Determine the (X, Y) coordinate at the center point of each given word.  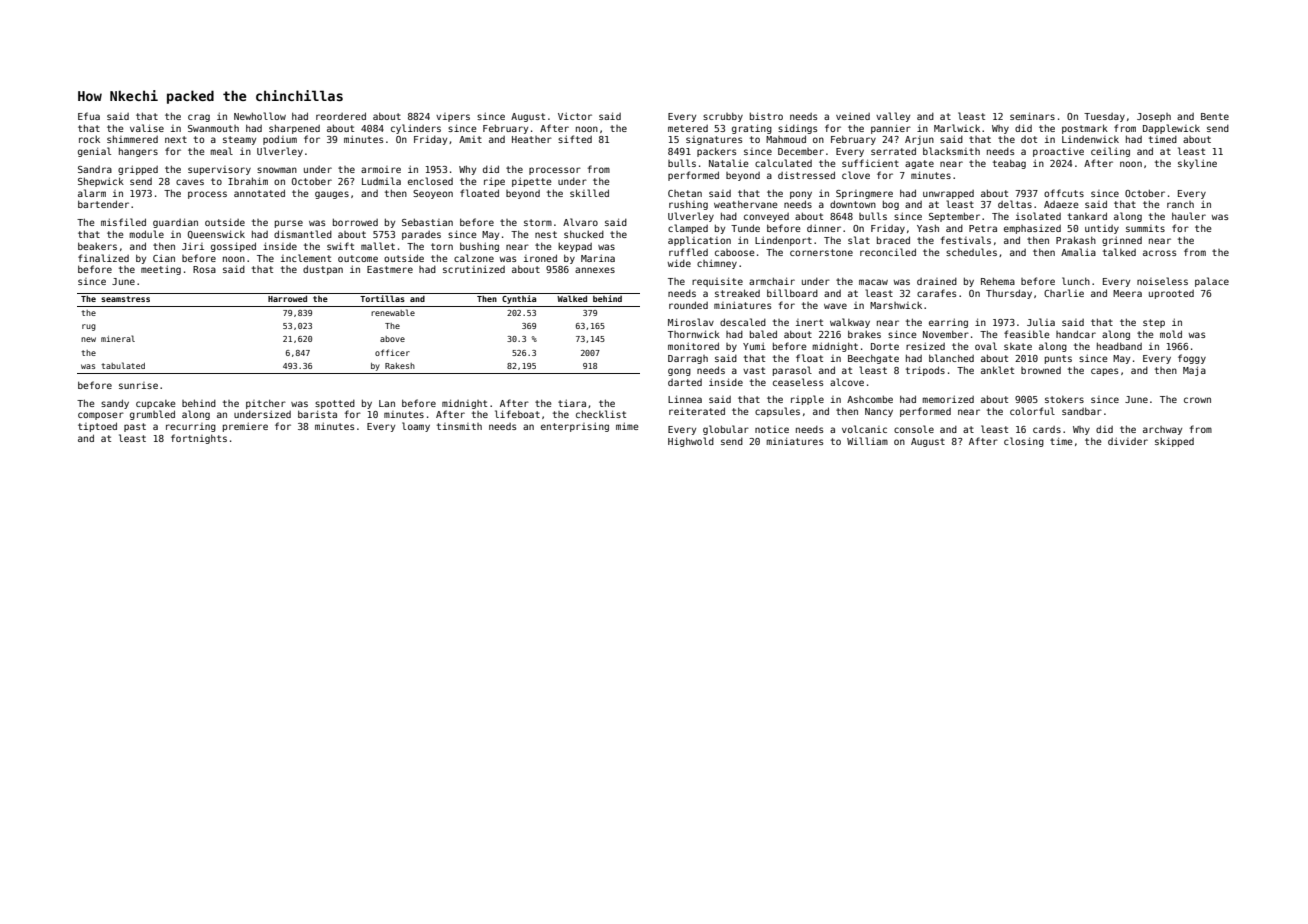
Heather (532, 139)
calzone (474, 258)
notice (772, 429)
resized (925, 346)
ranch (1180, 204)
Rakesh (400, 366)
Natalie (729, 163)
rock (89, 139)
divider (1128, 441)
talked (1119, 252)
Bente (1215, 116)
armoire (381, 169)
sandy (115, 404)
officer (392, 352)
